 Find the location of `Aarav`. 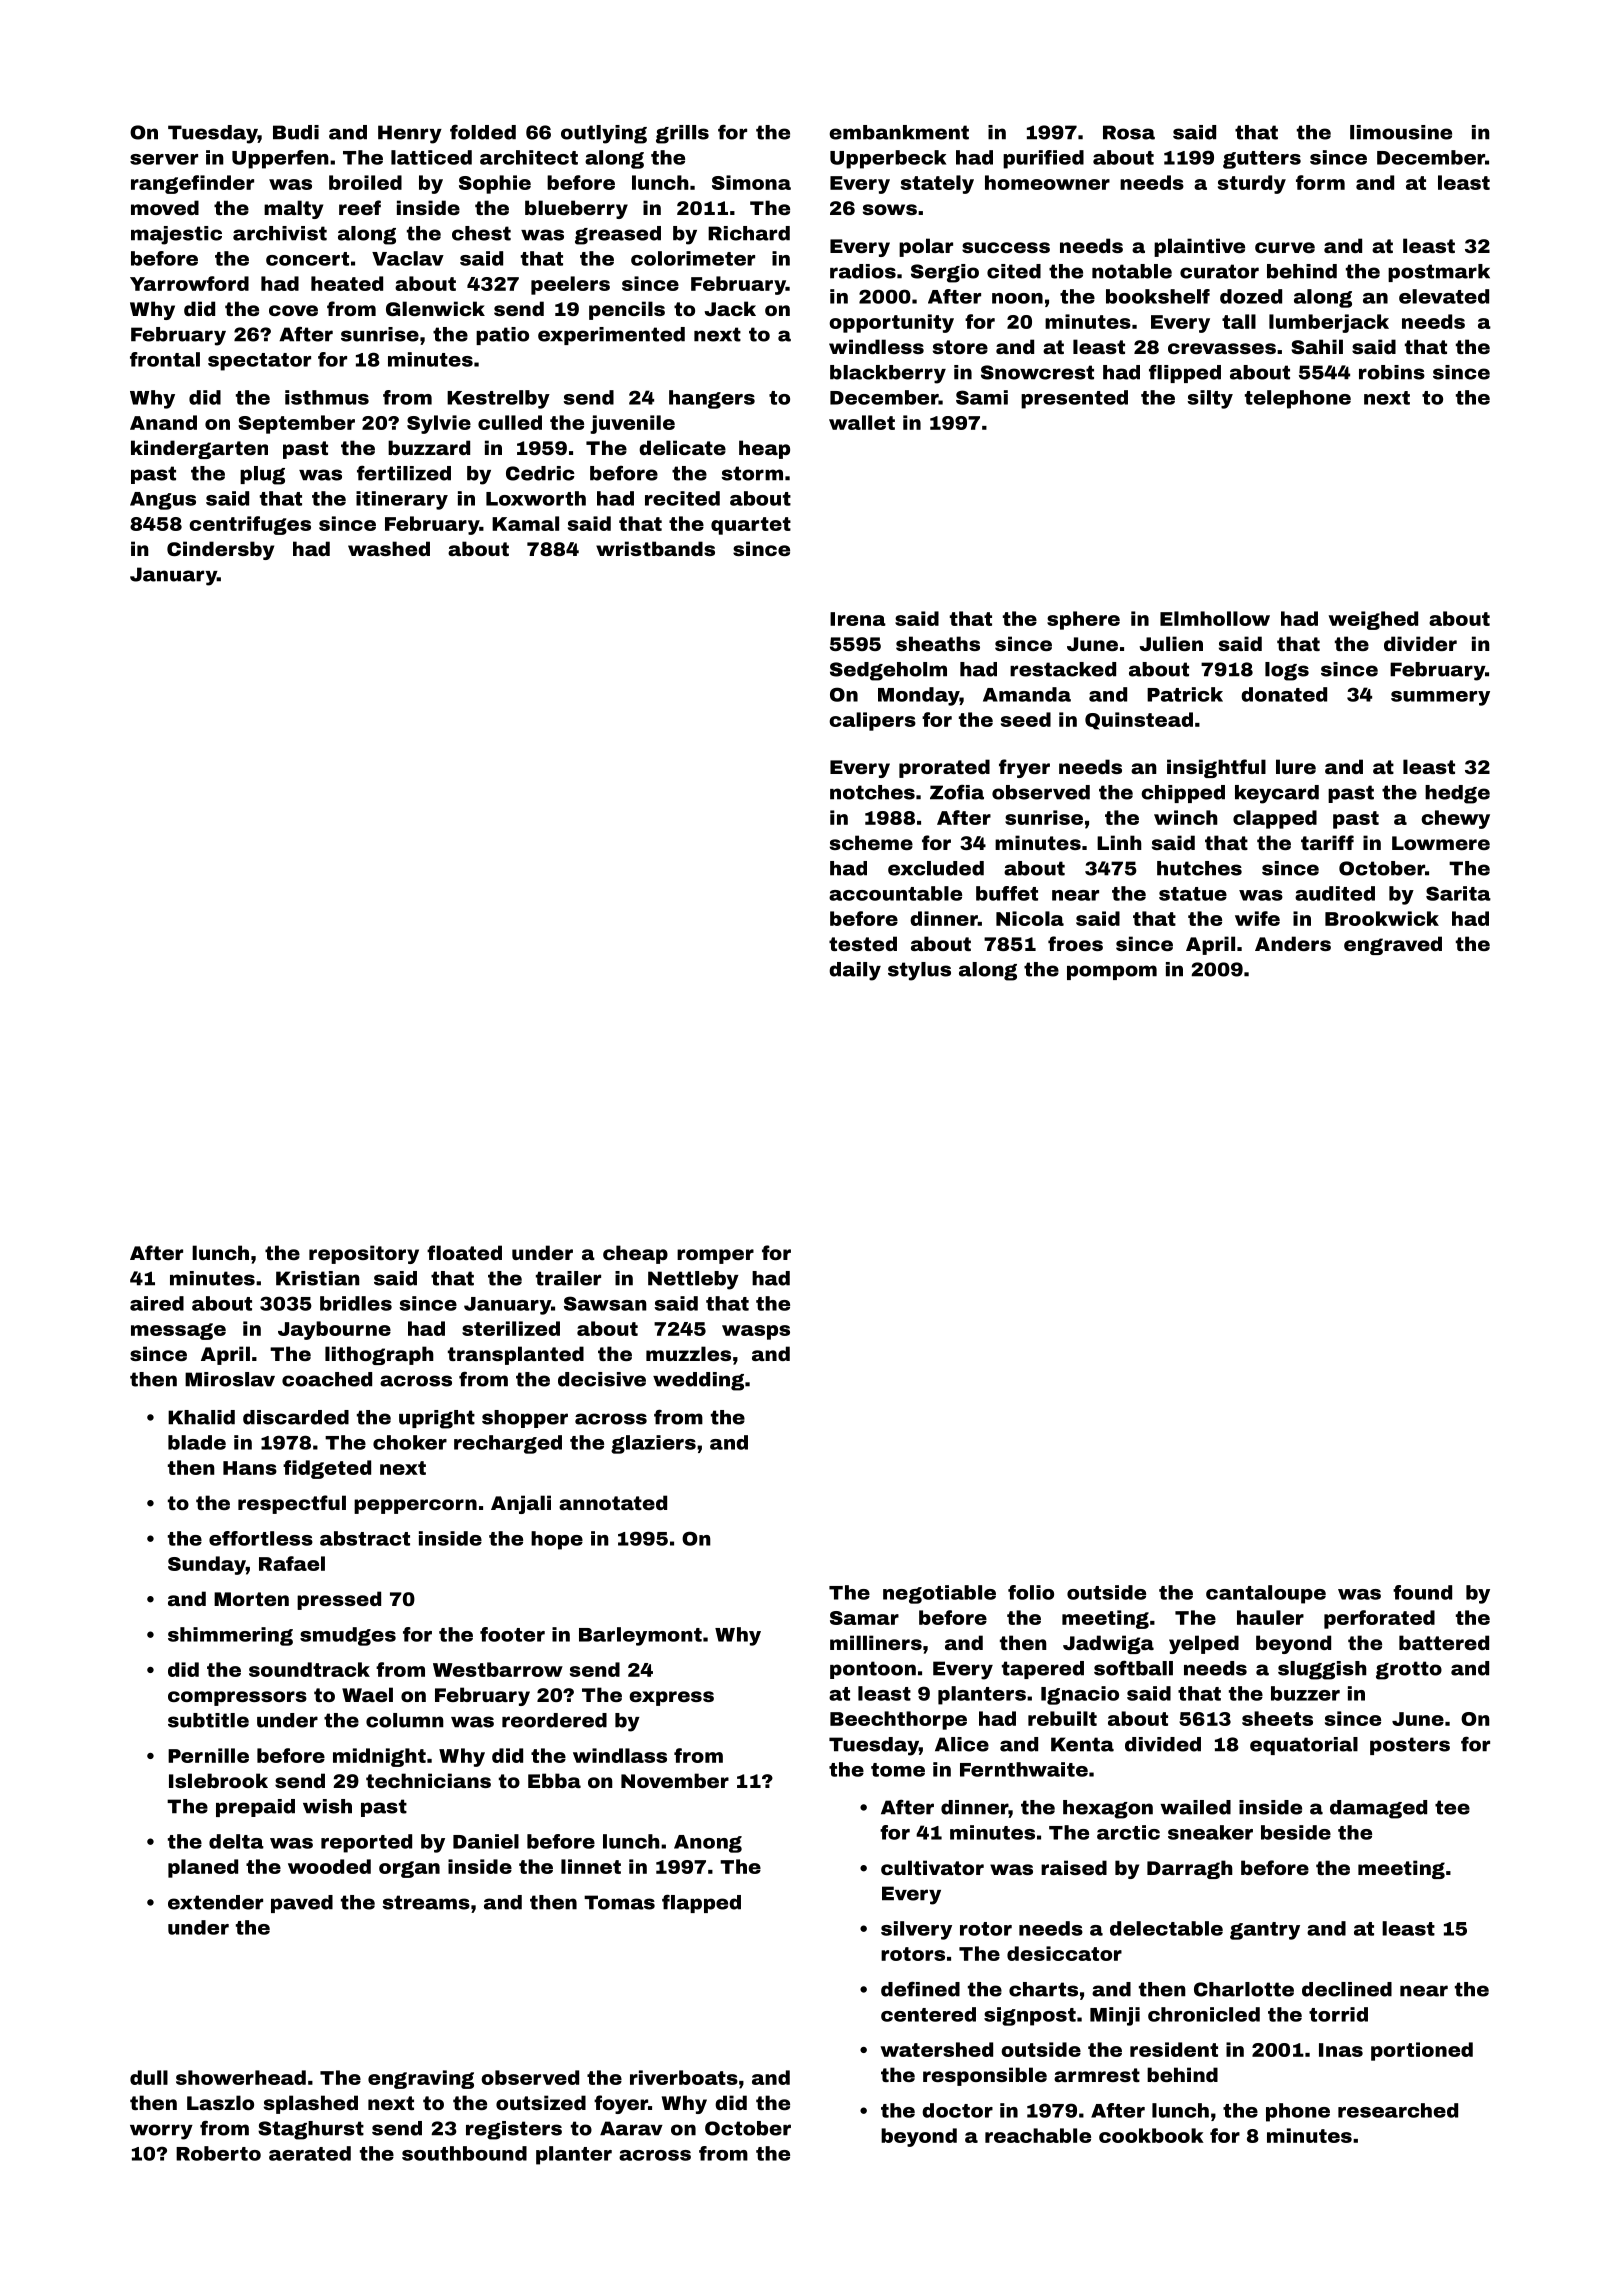

Aarav is located at coordinates (631, 2128).
